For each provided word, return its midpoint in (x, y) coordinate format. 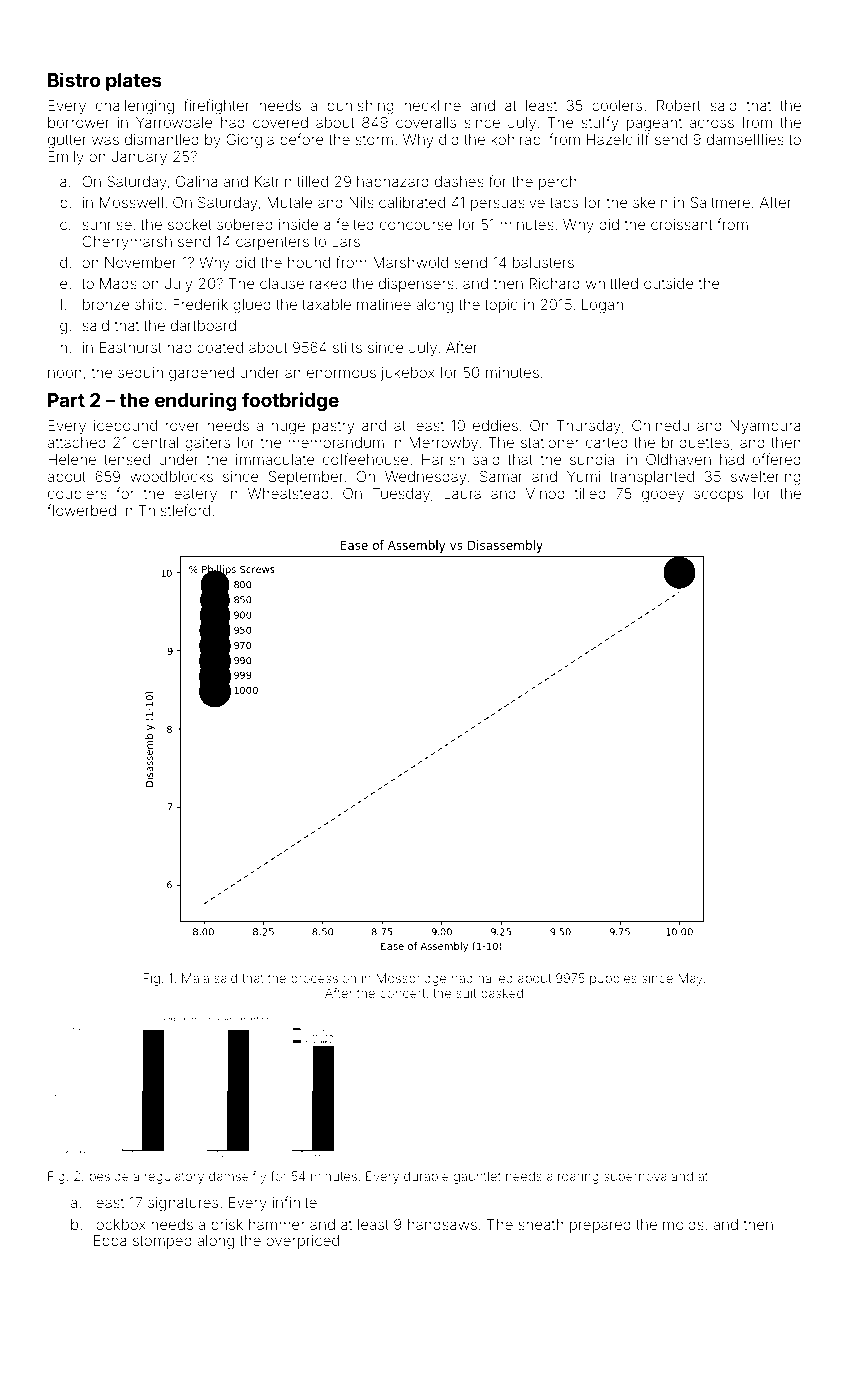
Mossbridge (411, 979)
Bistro (74, 79)
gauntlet (477, 1177)
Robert (679, 105)
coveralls (426, 122)
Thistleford (174, 510)
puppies (613, 979)
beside (109, 1176)
